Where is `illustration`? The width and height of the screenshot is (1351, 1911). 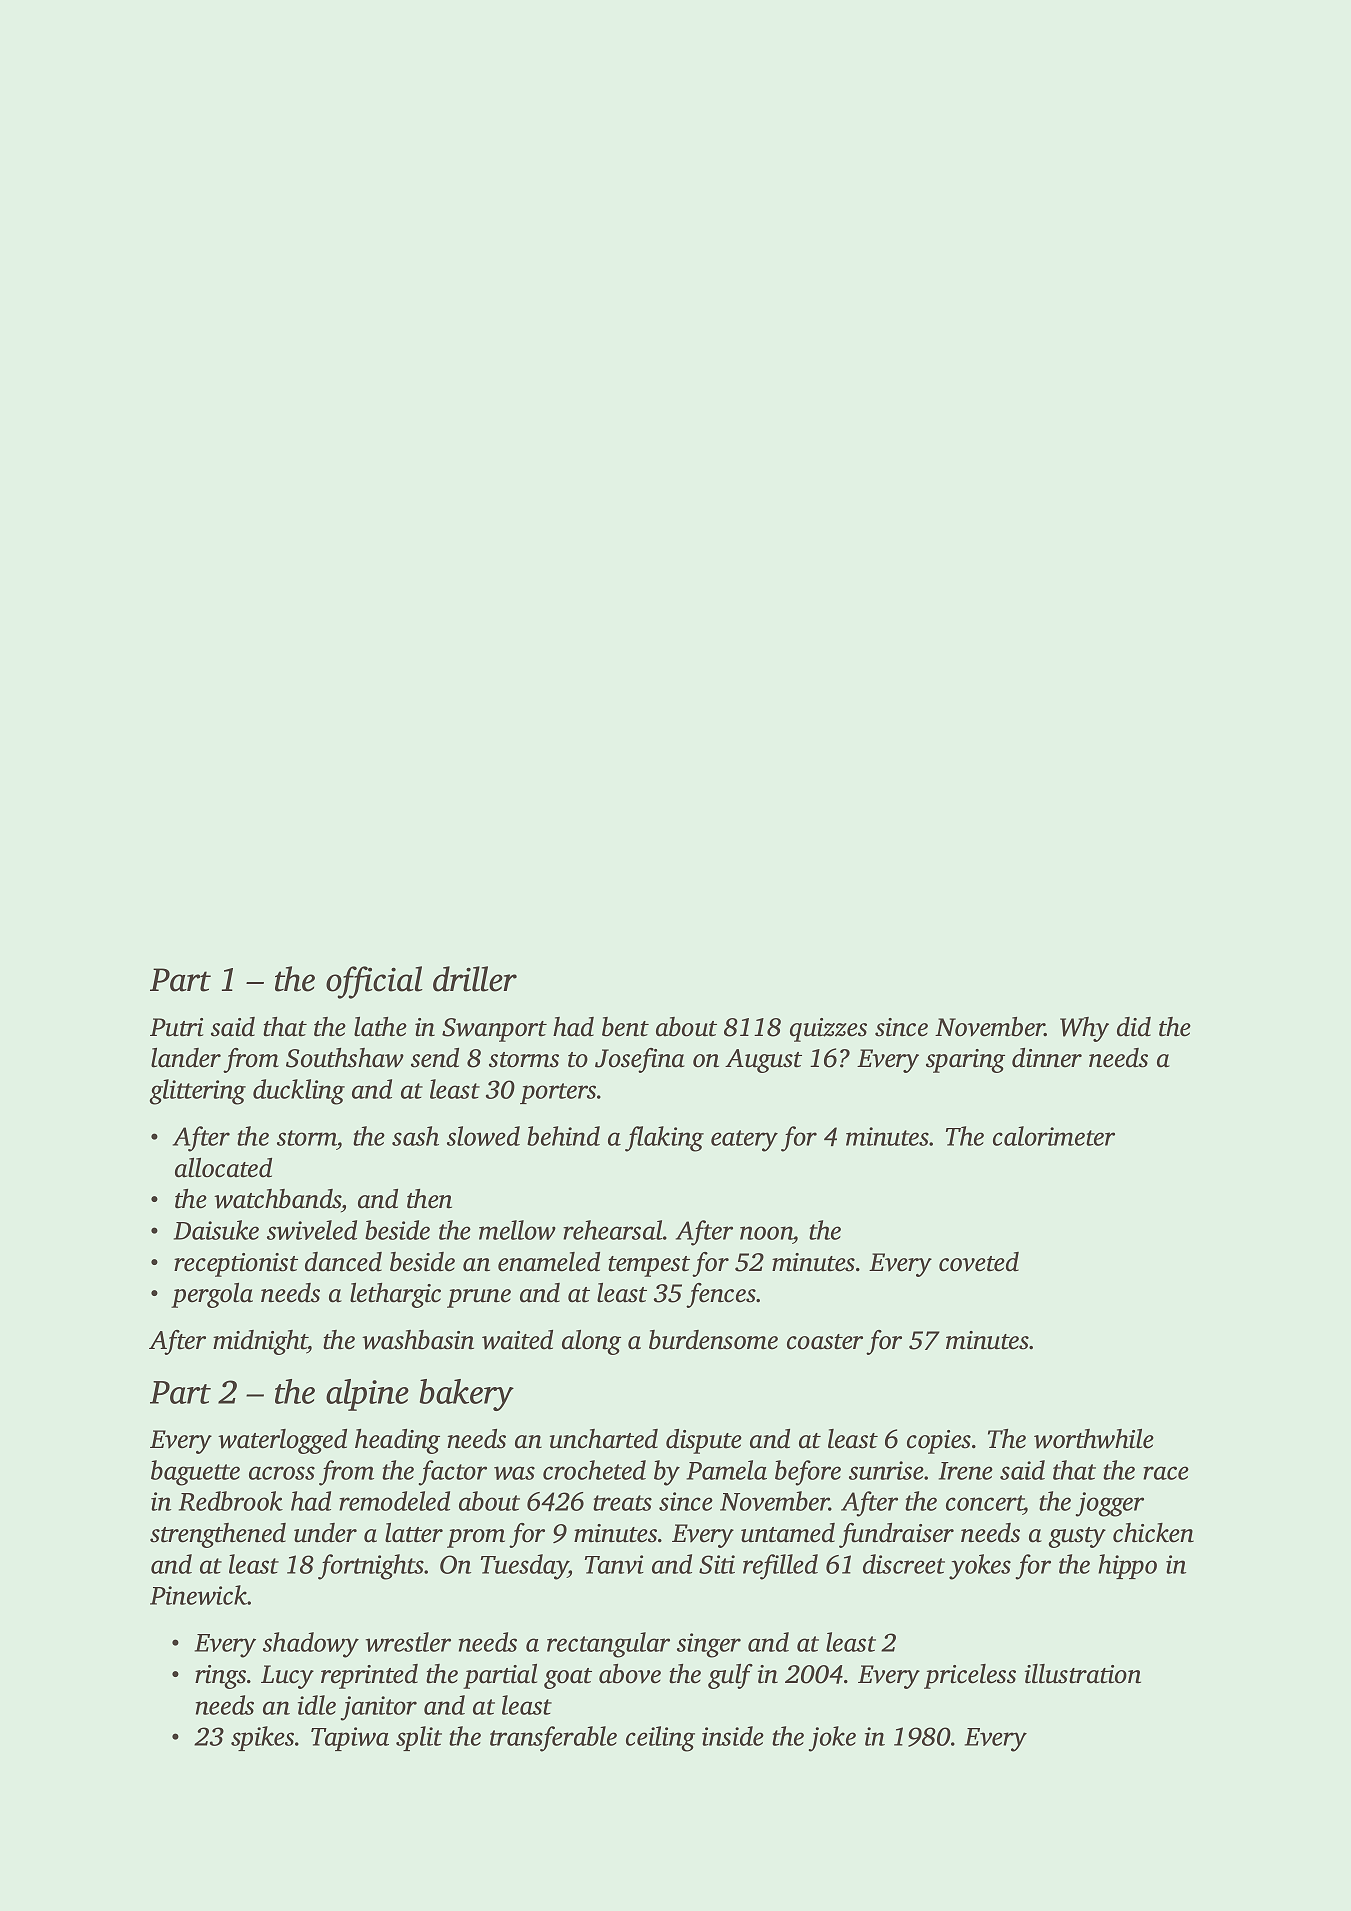
illustration is located at coordinates (1083, 1674).
